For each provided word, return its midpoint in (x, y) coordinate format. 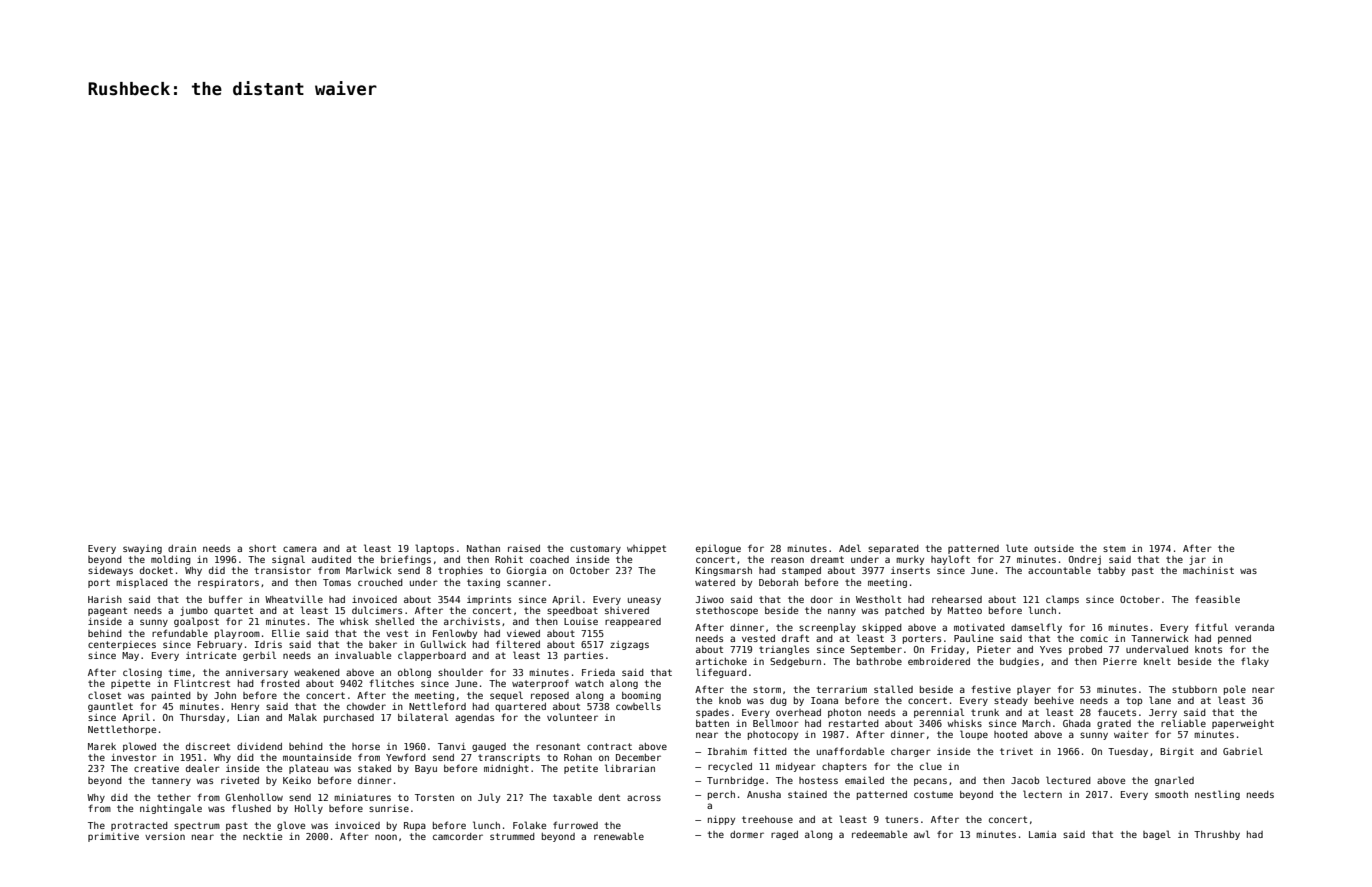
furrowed (575, 825)
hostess (818, 780)
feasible (1217, 599)
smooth (1171, 794)
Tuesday (1128, 752)
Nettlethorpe (122, 730)
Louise (581, 621)
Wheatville (294, 599)
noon (386, 837)
